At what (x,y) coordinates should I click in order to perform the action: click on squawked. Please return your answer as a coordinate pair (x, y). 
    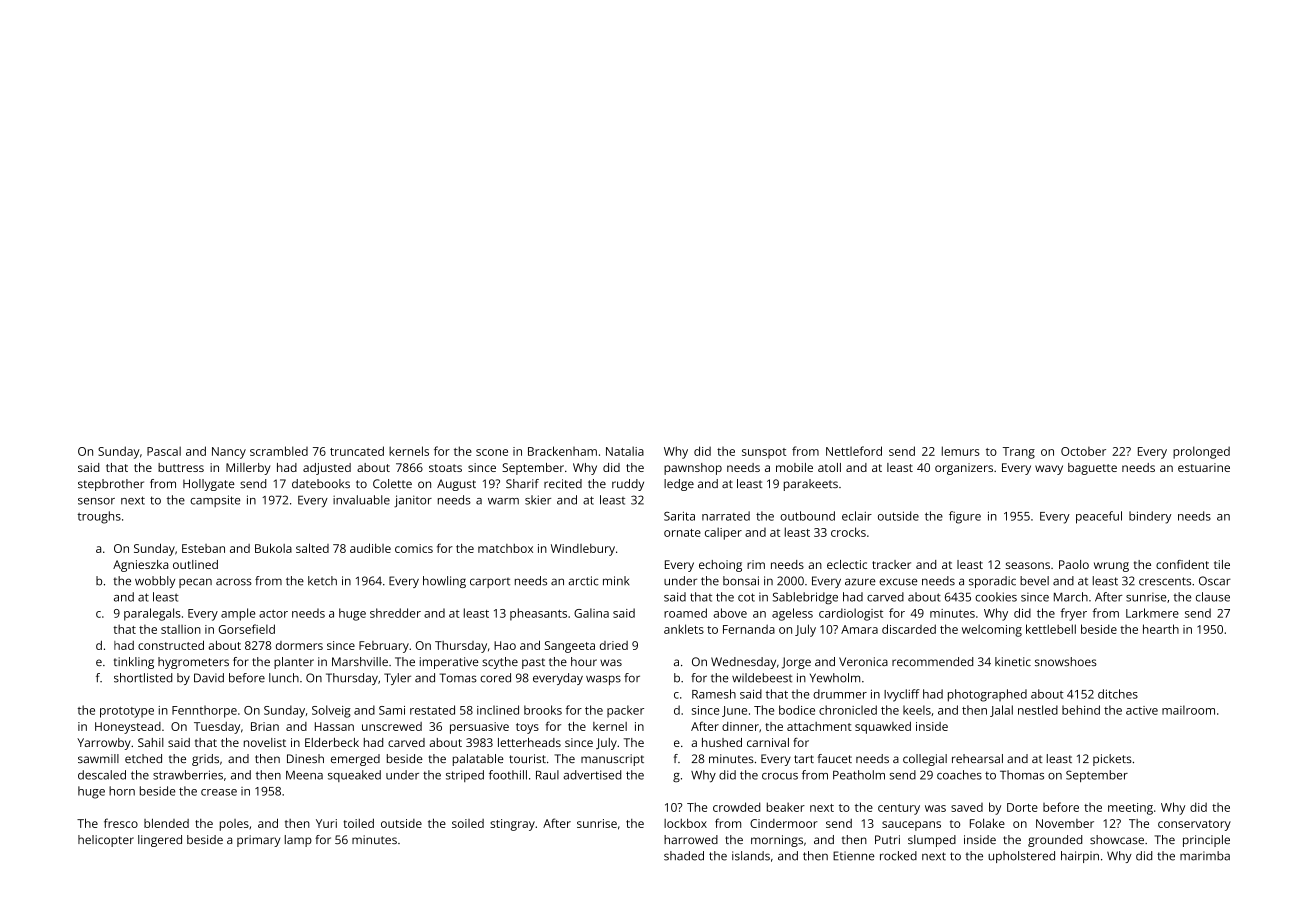
    Looking at the image, I should click on (883, 727).
